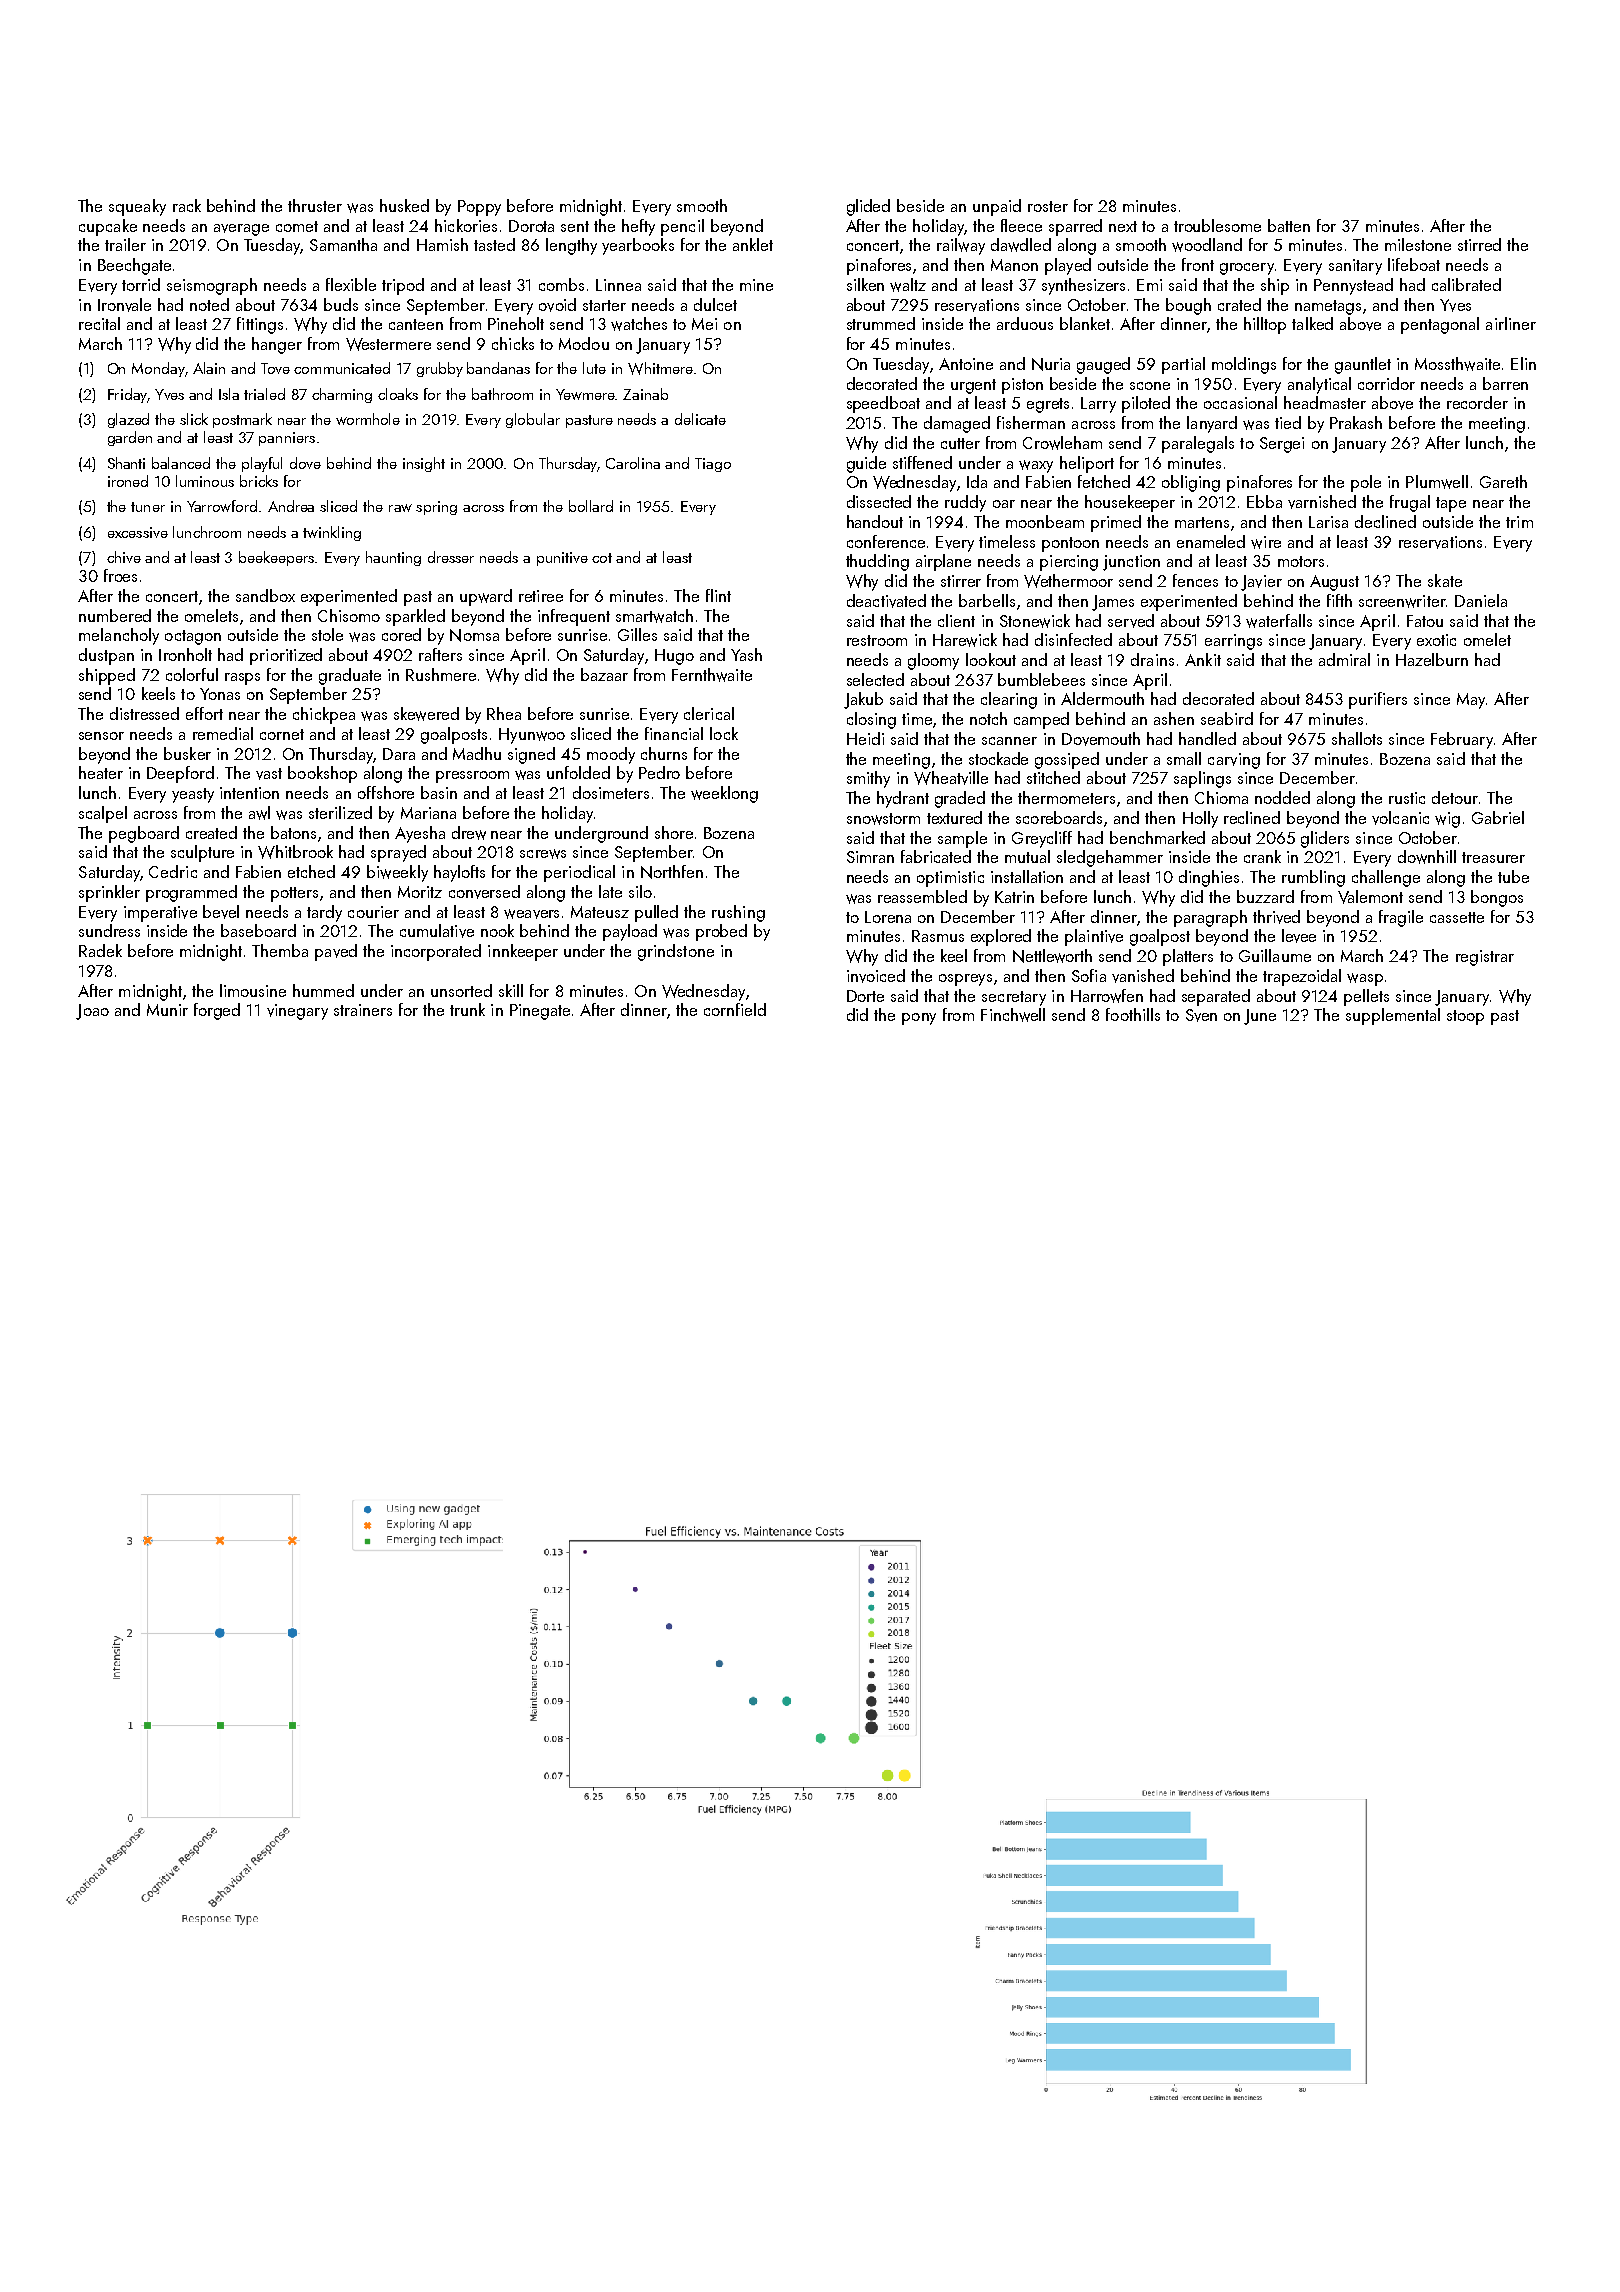 The width and height of the document is (1620, 2292). What do you see at coordinates (138, 532) in the document?
I see `excessive` at bounding box center [138, 532].
